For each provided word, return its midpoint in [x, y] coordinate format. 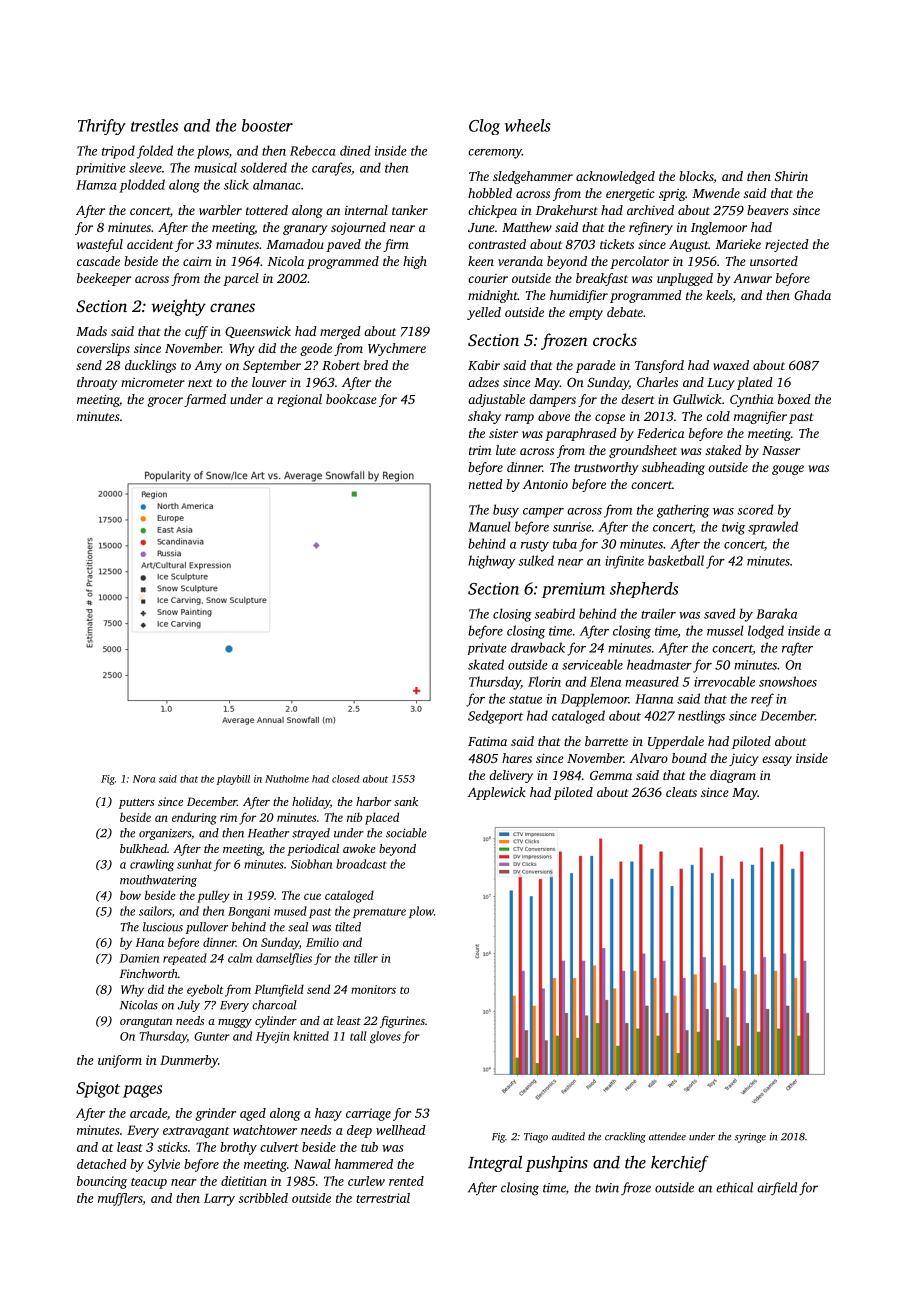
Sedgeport [495, 717]
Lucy [720, 384]
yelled [484, 313]
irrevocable [724, 681]
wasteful [100, 245]
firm [396, 245]
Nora [144, 779]
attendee [667, 1136]
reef [762, 700]
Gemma [611, 775]
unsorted [774, 261]
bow [130, 895]
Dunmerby [189, 1061]
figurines [402, 1022]
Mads [91, 331]
